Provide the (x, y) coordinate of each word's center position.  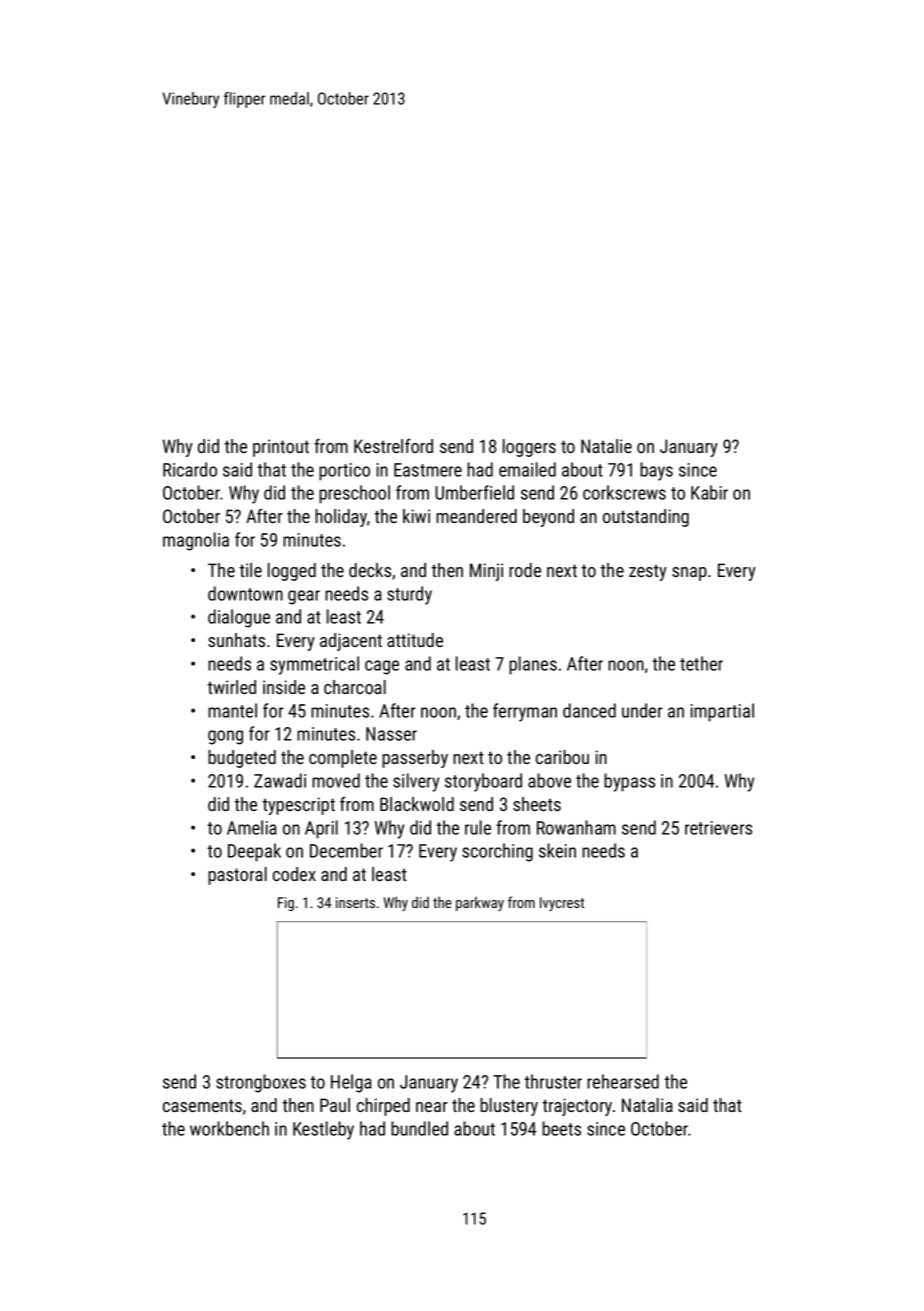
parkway (480, 904)
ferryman (525, 712)
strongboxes (261, 1083)
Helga (351, 1083)
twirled (231, 687)
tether (701, 663)
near (432, 1107)
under (642, 710)
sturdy (409, 595)
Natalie (606, 446)
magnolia (196, 541)
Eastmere (428, 470)
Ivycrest (562, 904)
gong (225, 737)
